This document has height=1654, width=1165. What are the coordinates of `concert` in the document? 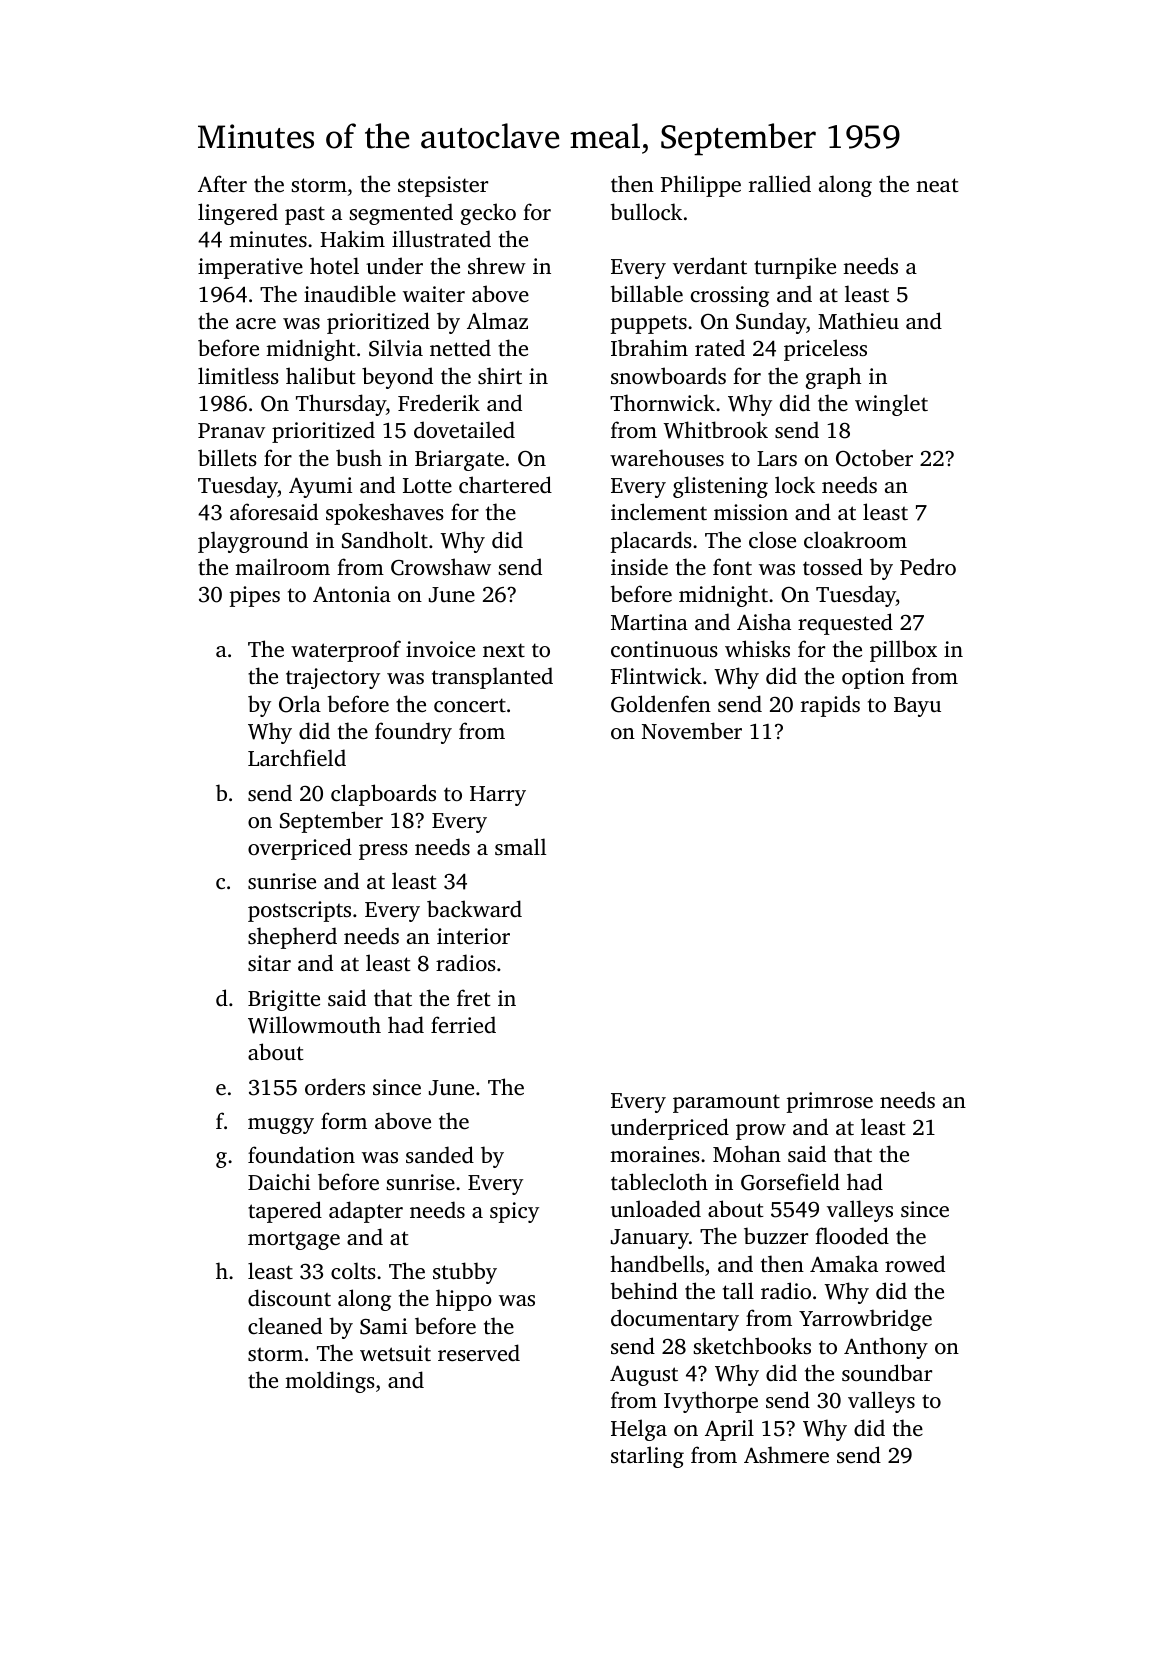 It's located at (470, 705).
